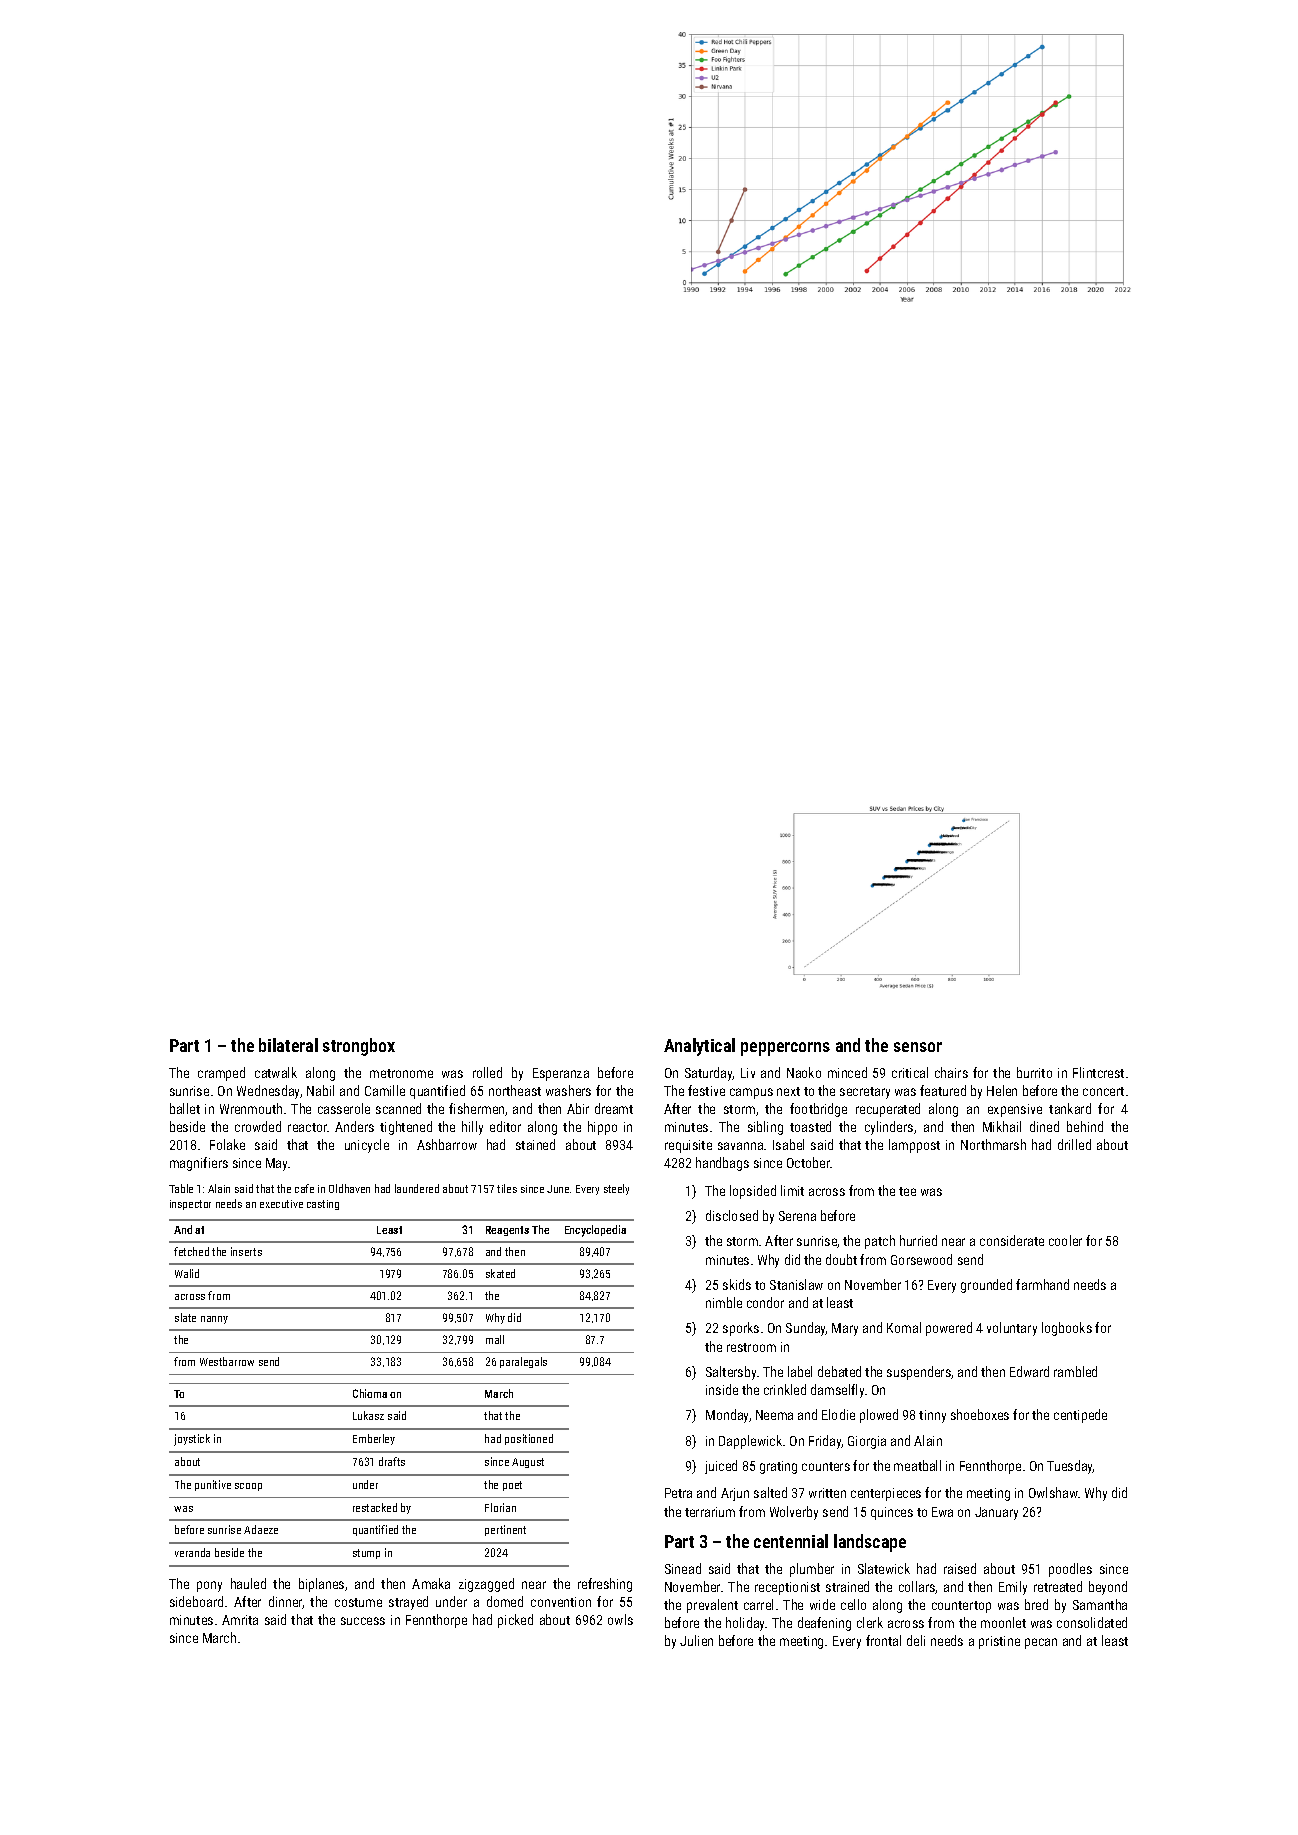 This image has width=1298, height=1835. I want to click on picked, so click(515, 1621).
